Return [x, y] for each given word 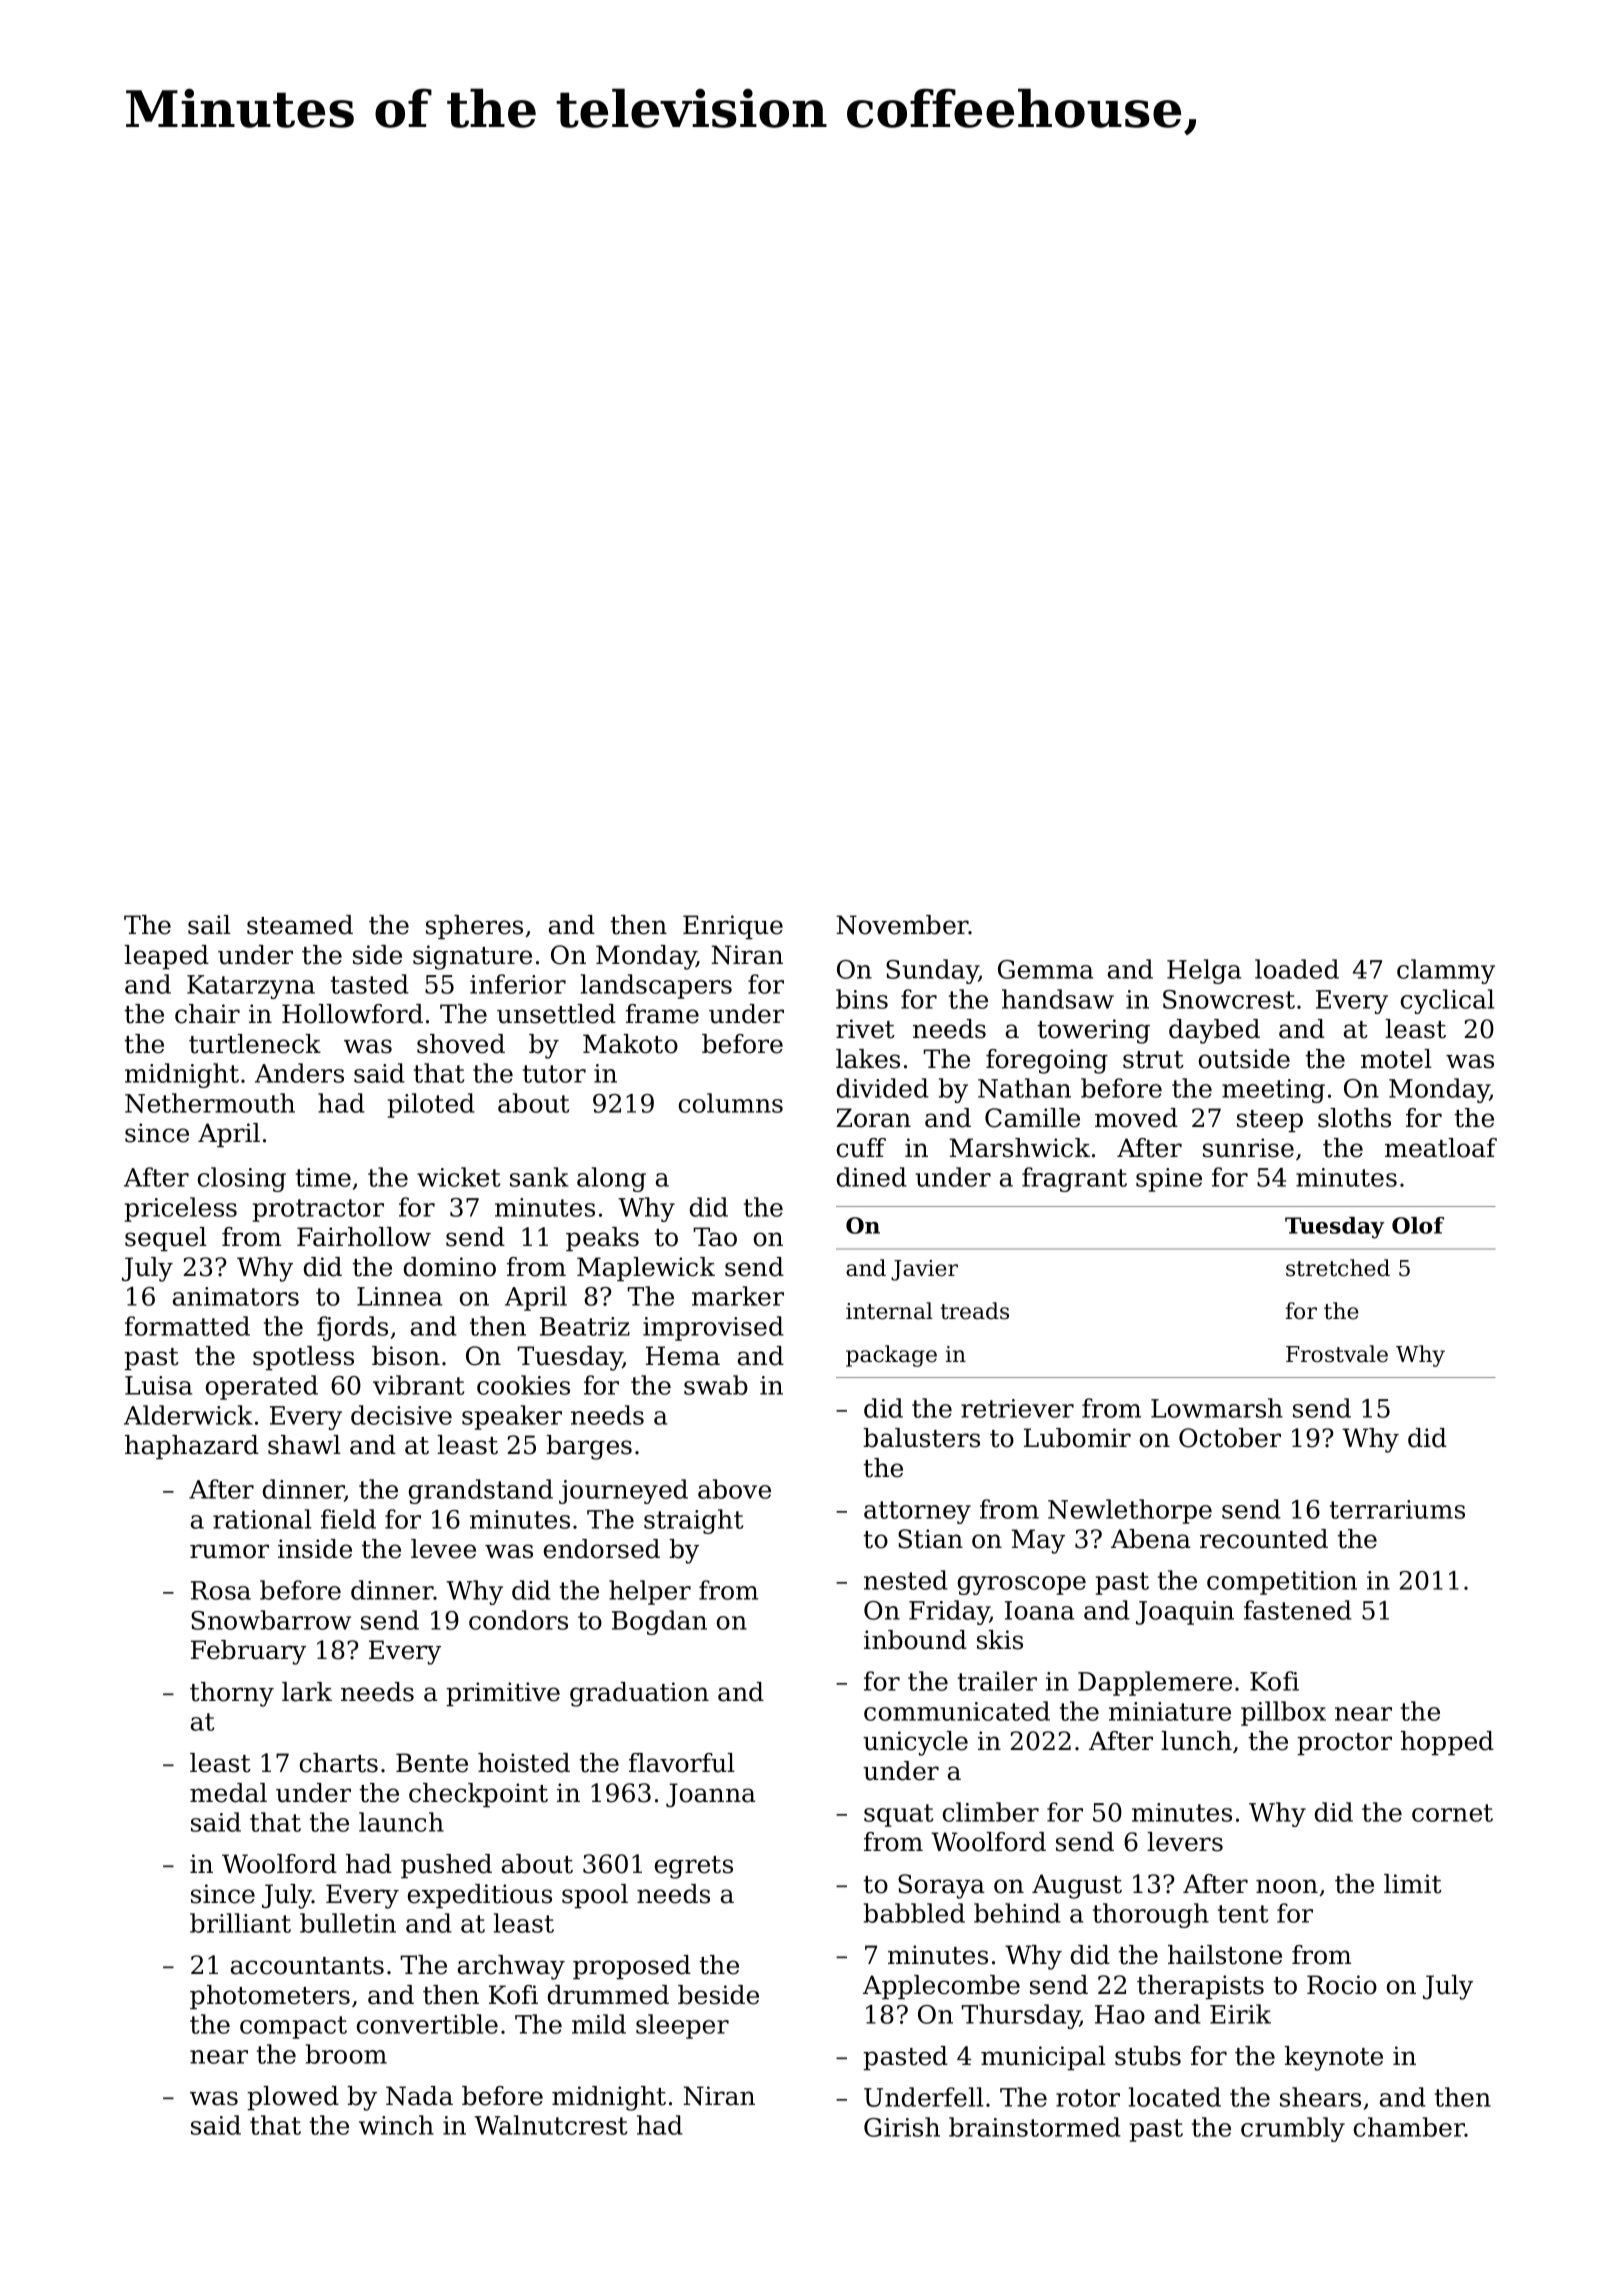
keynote [1333, 2058]
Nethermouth [210, 1103]
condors [518, 1620]
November [902, 925]
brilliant [240, 1923]
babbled [914, 1913]
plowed [293, 2098]
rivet [865, 1029]
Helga [1204, 971]
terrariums [1397, 1509]
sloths [1354, 1118]
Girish [902, 2127]
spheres [474, 927]
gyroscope [1022, 1585]
